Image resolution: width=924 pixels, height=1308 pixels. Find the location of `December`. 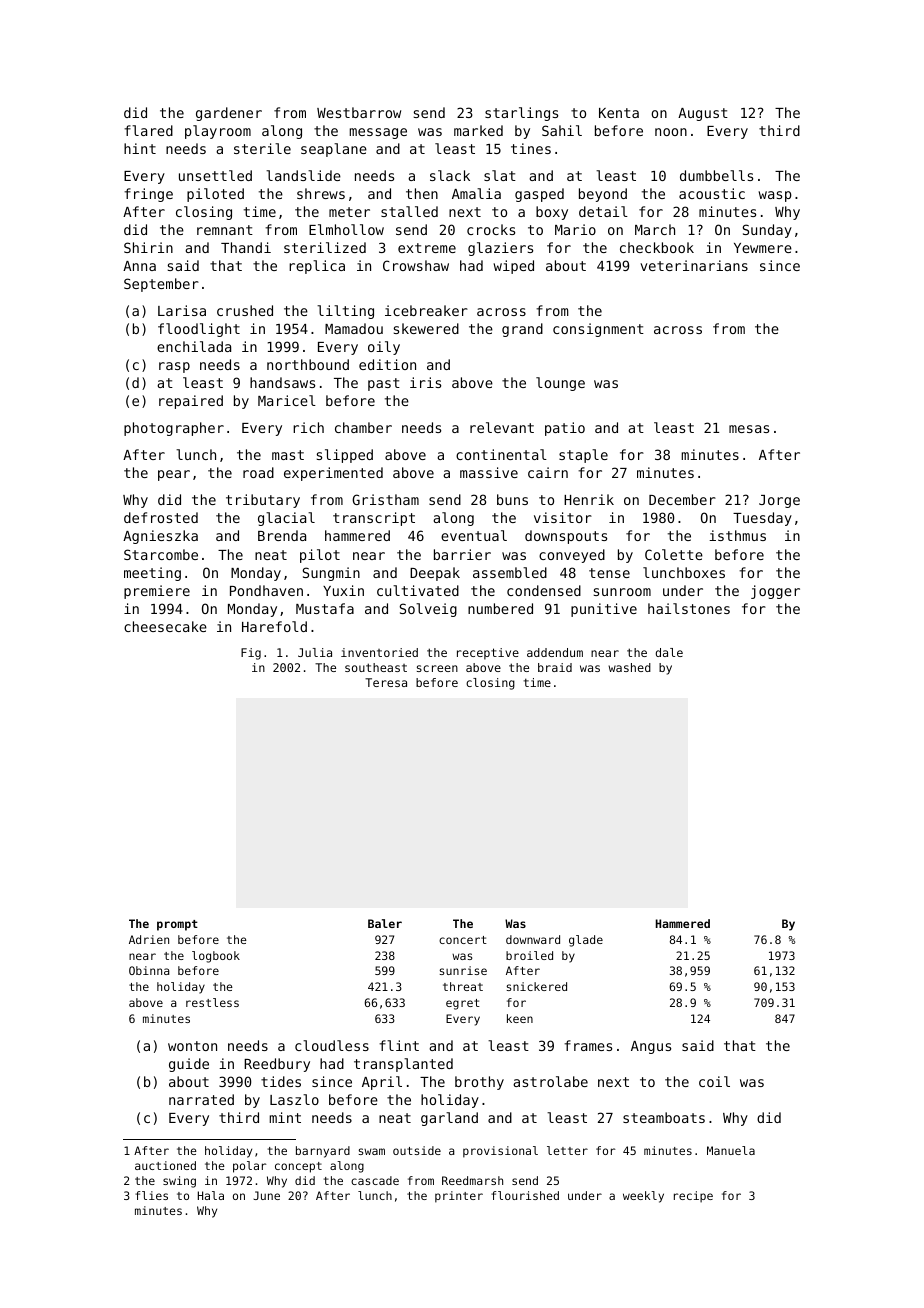

December is located at coordinates (682, 499).
